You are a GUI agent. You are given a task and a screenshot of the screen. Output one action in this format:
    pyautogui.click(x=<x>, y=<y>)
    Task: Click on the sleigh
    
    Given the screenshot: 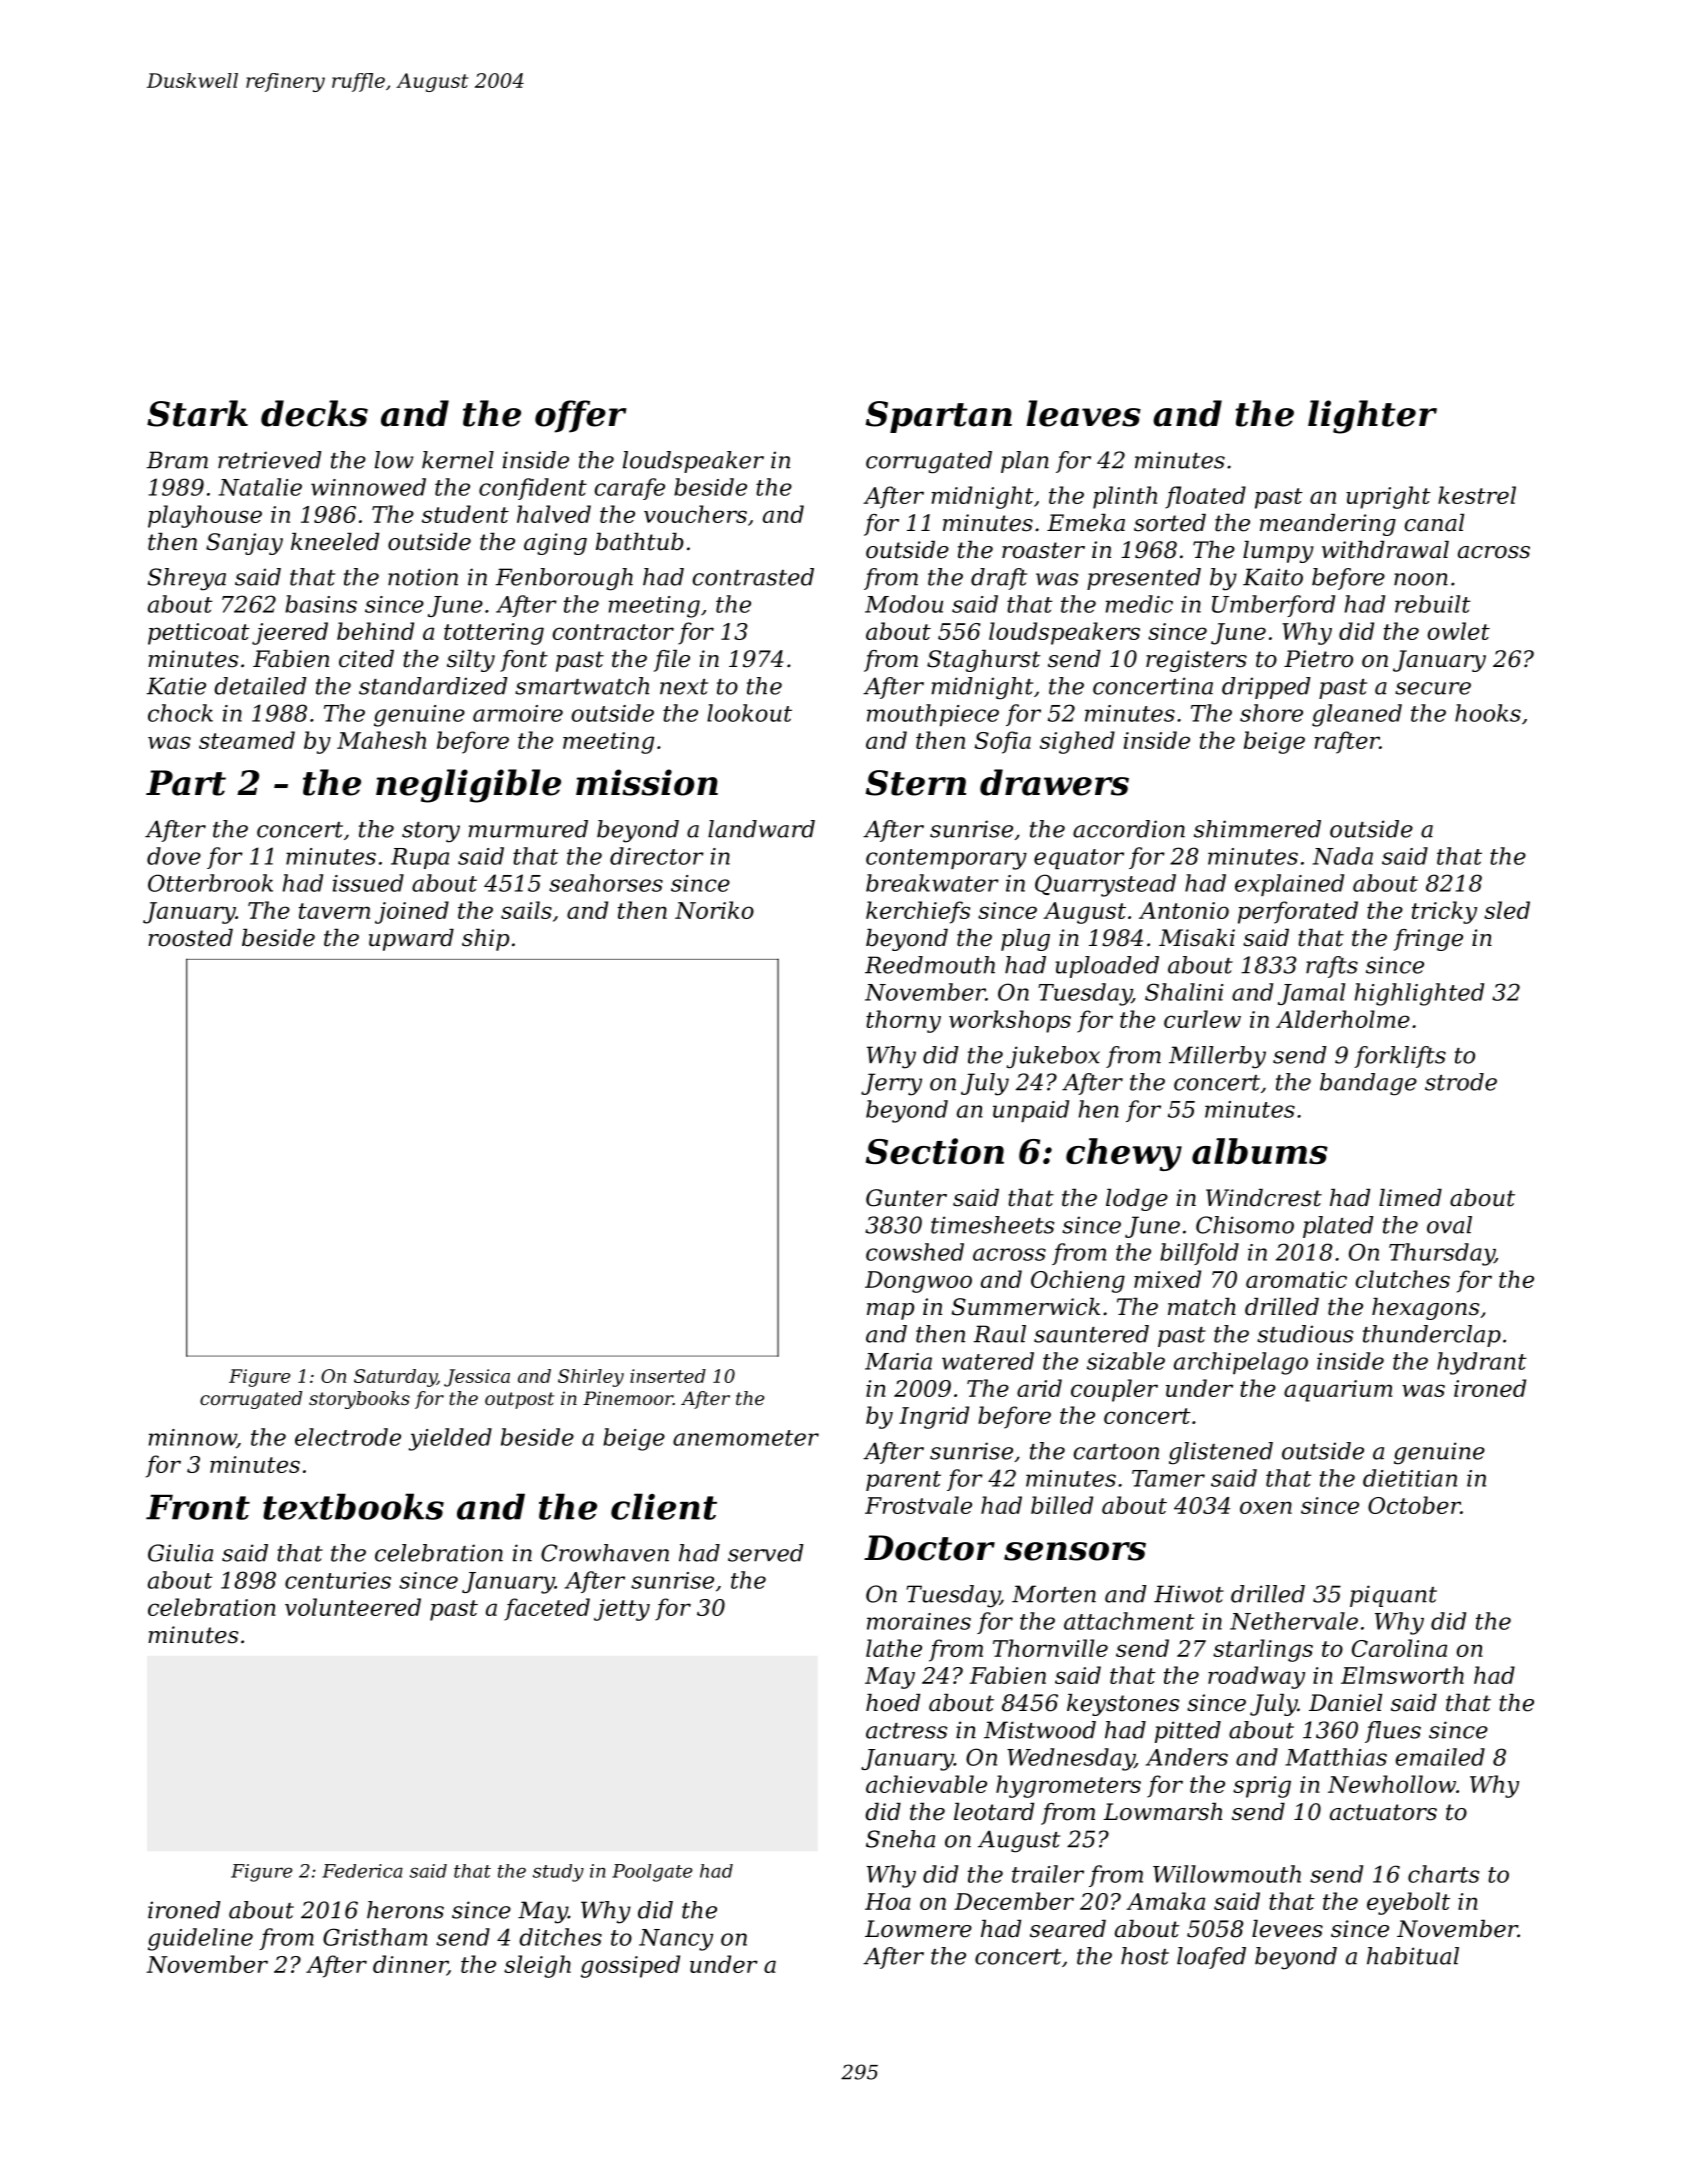 What is the action you would take?
    pyautogui.click(x=537, y=1966)
